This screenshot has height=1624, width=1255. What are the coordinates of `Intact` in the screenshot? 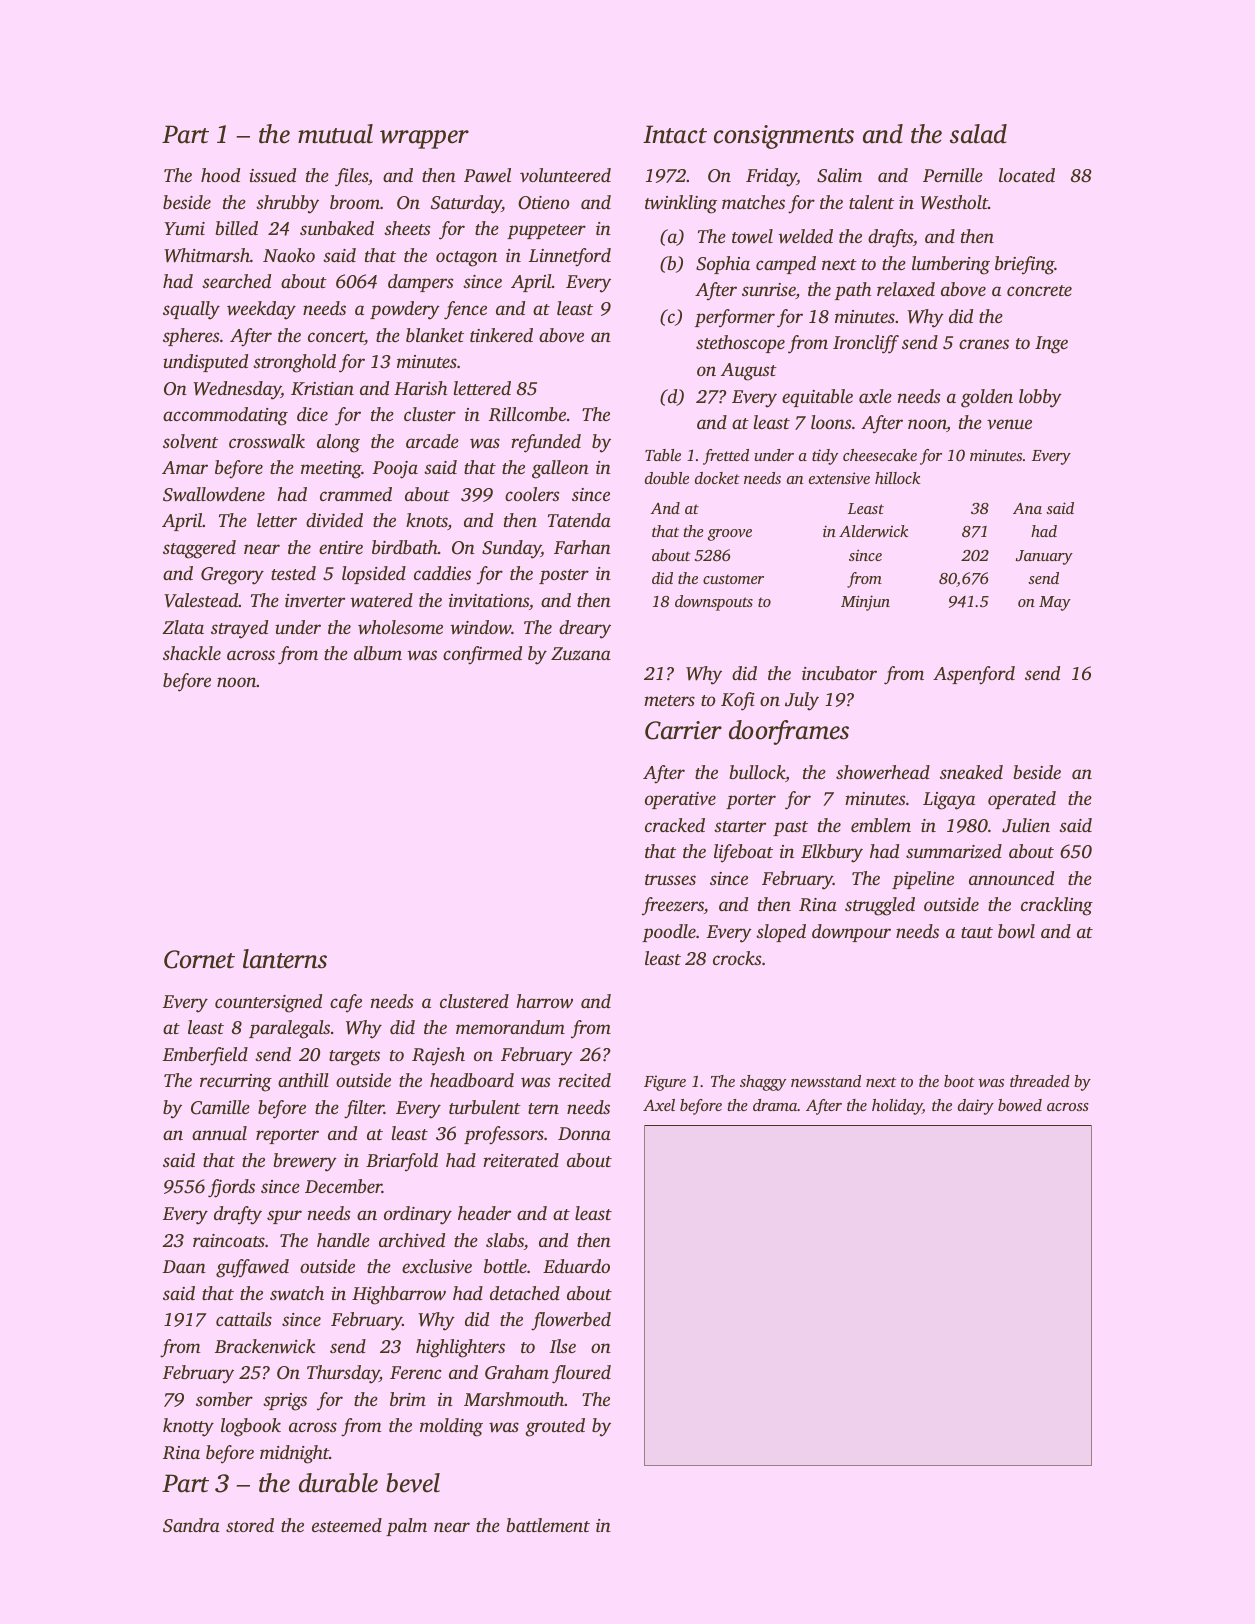 It's located at (675, 134).
